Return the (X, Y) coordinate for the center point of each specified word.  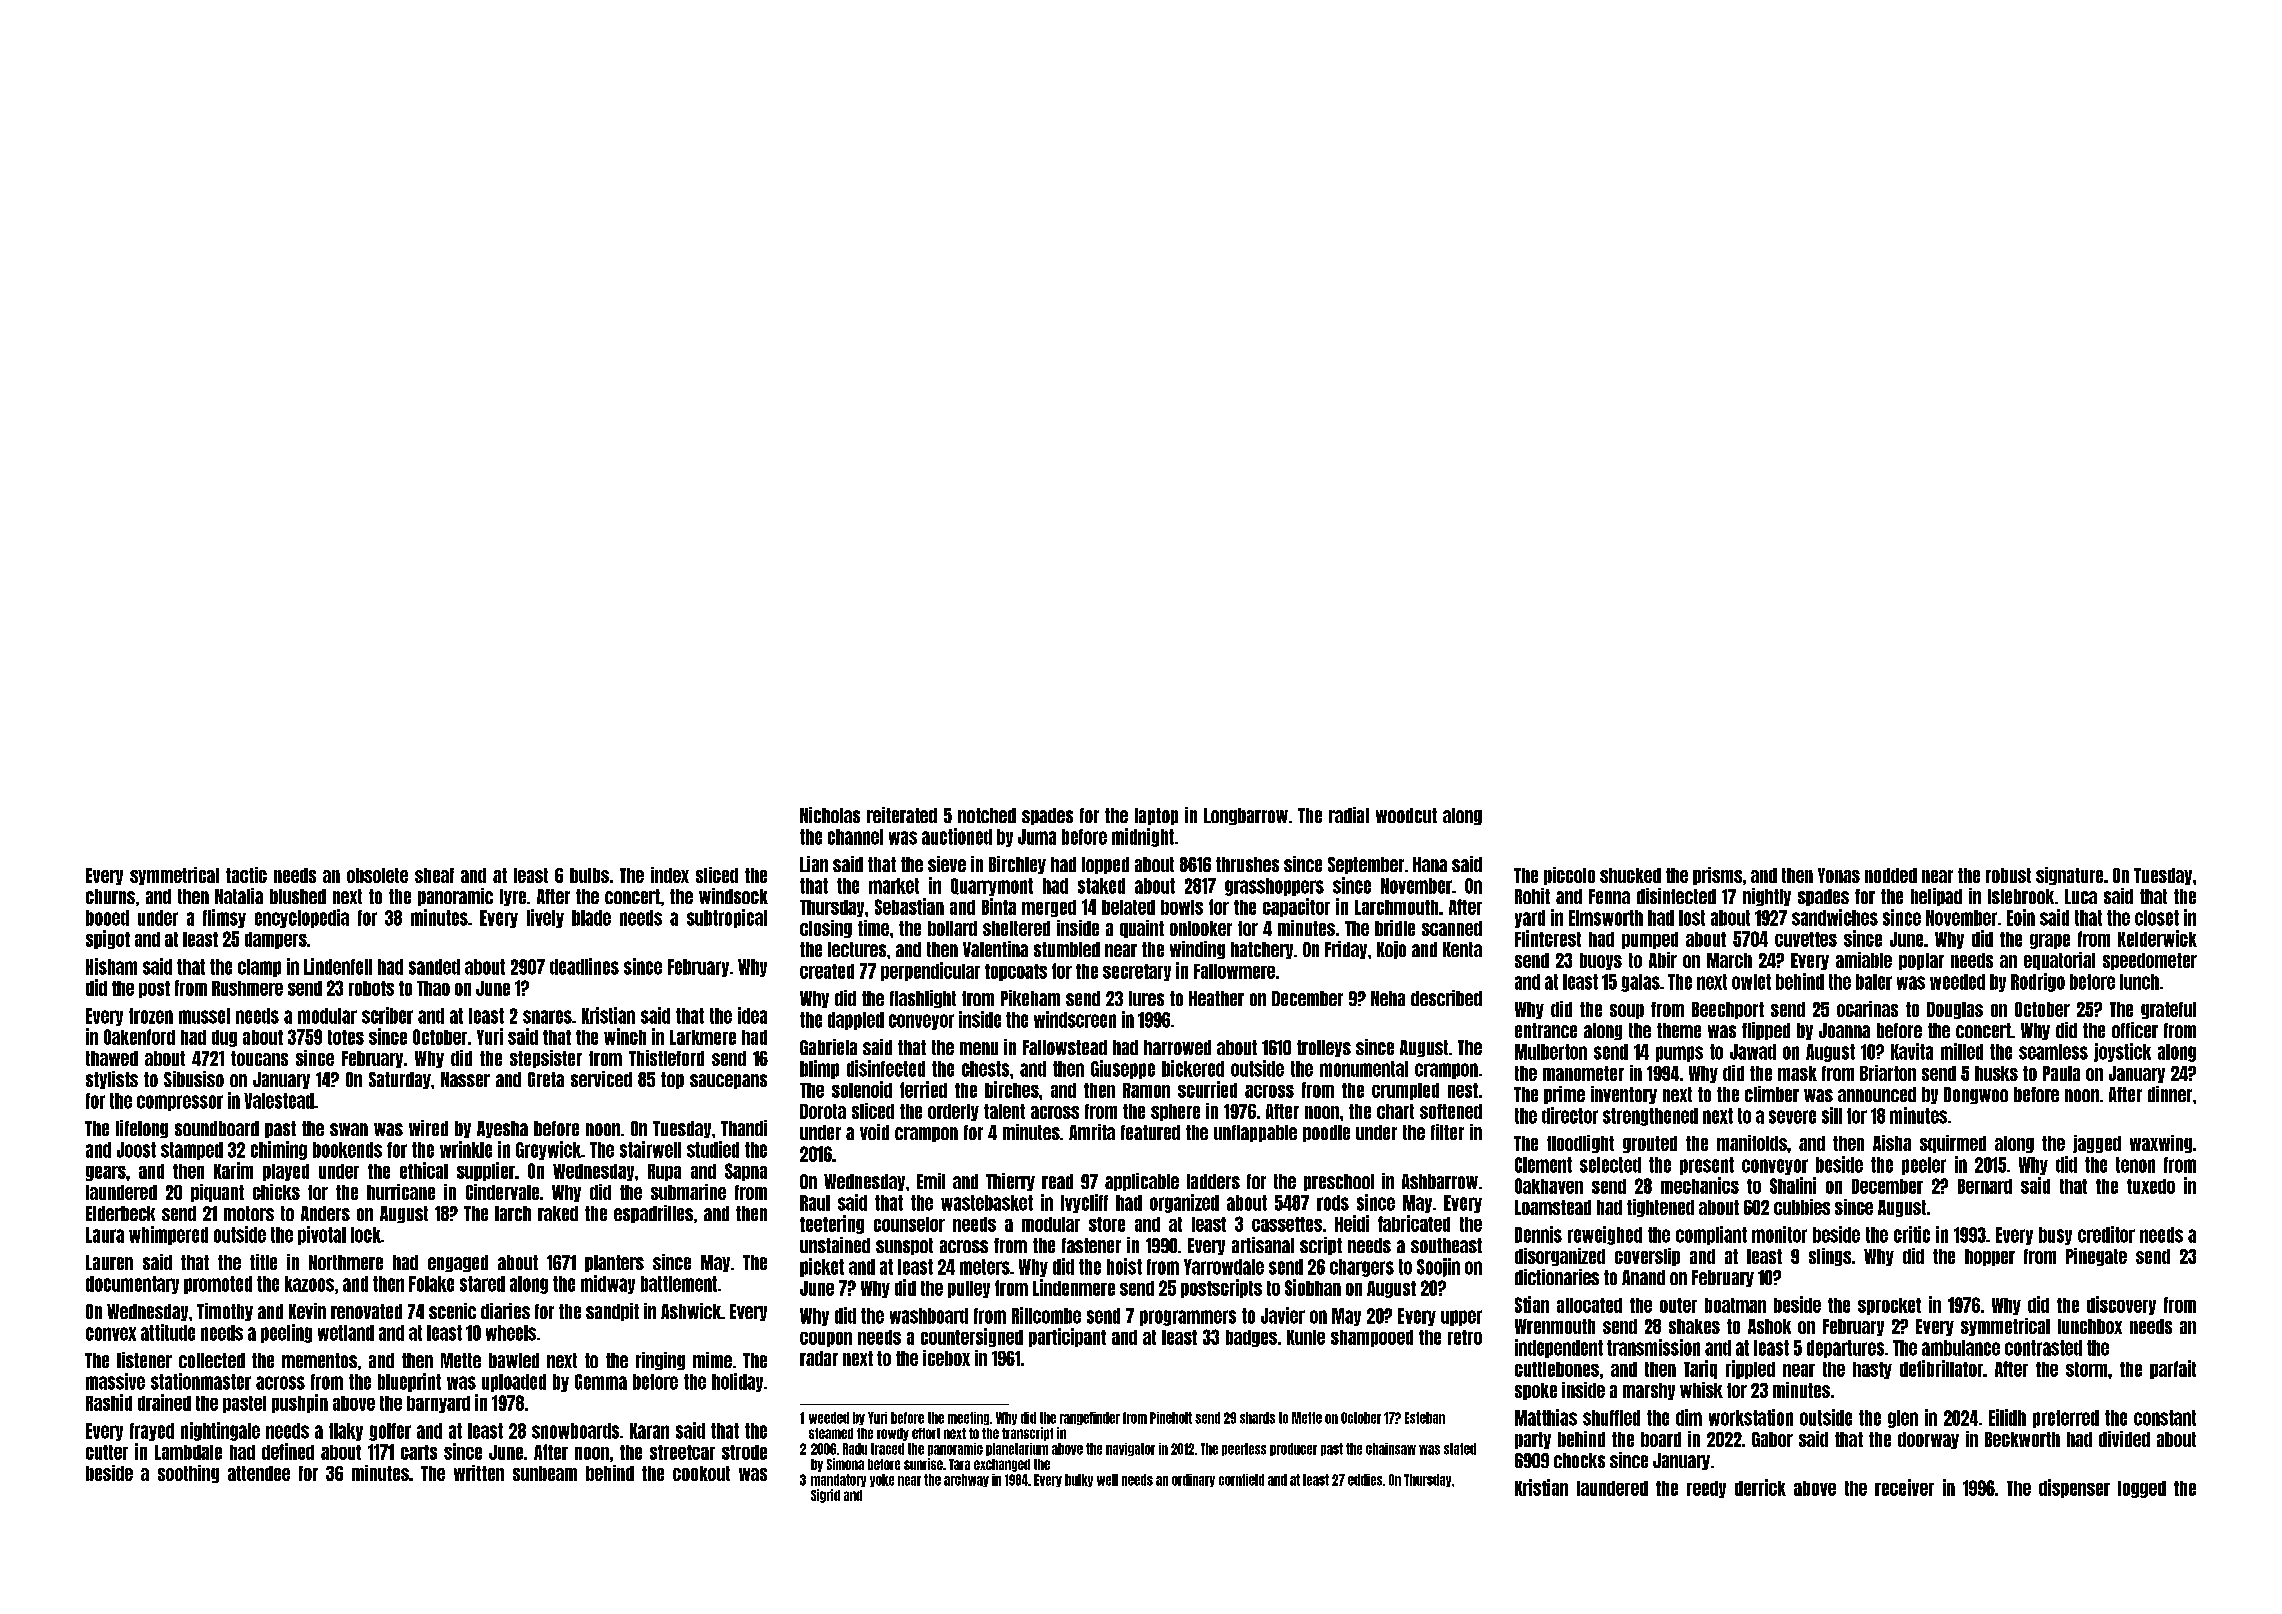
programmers (1188, 1318)
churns (110, 896)
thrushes (1247, 864)
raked (558, 1213)
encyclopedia (302, 918)
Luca (2081, 896)
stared (482, 1284)
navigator (1130, 1449)
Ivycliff (1084, 1203)
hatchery (1262, 950)
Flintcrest (1548, 938)
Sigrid (825, 1496)
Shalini (1793, 1185)
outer (1678, 1305)
